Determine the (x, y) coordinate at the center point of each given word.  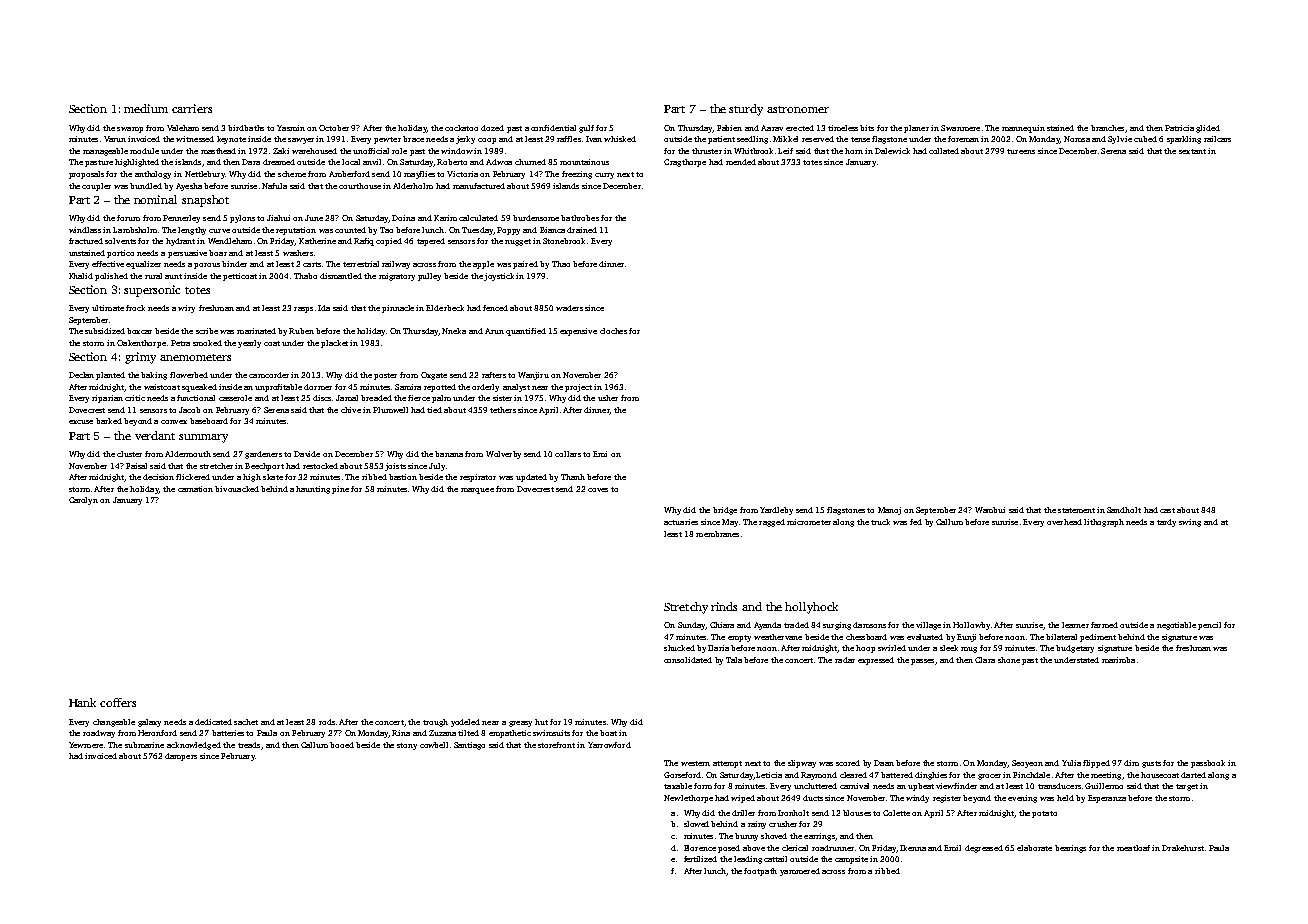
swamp (130, 130)
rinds (724, 606)
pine (340, 490)
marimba (1118, 660)
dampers (181, 757)
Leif (785, 151)
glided (1208, 129)
